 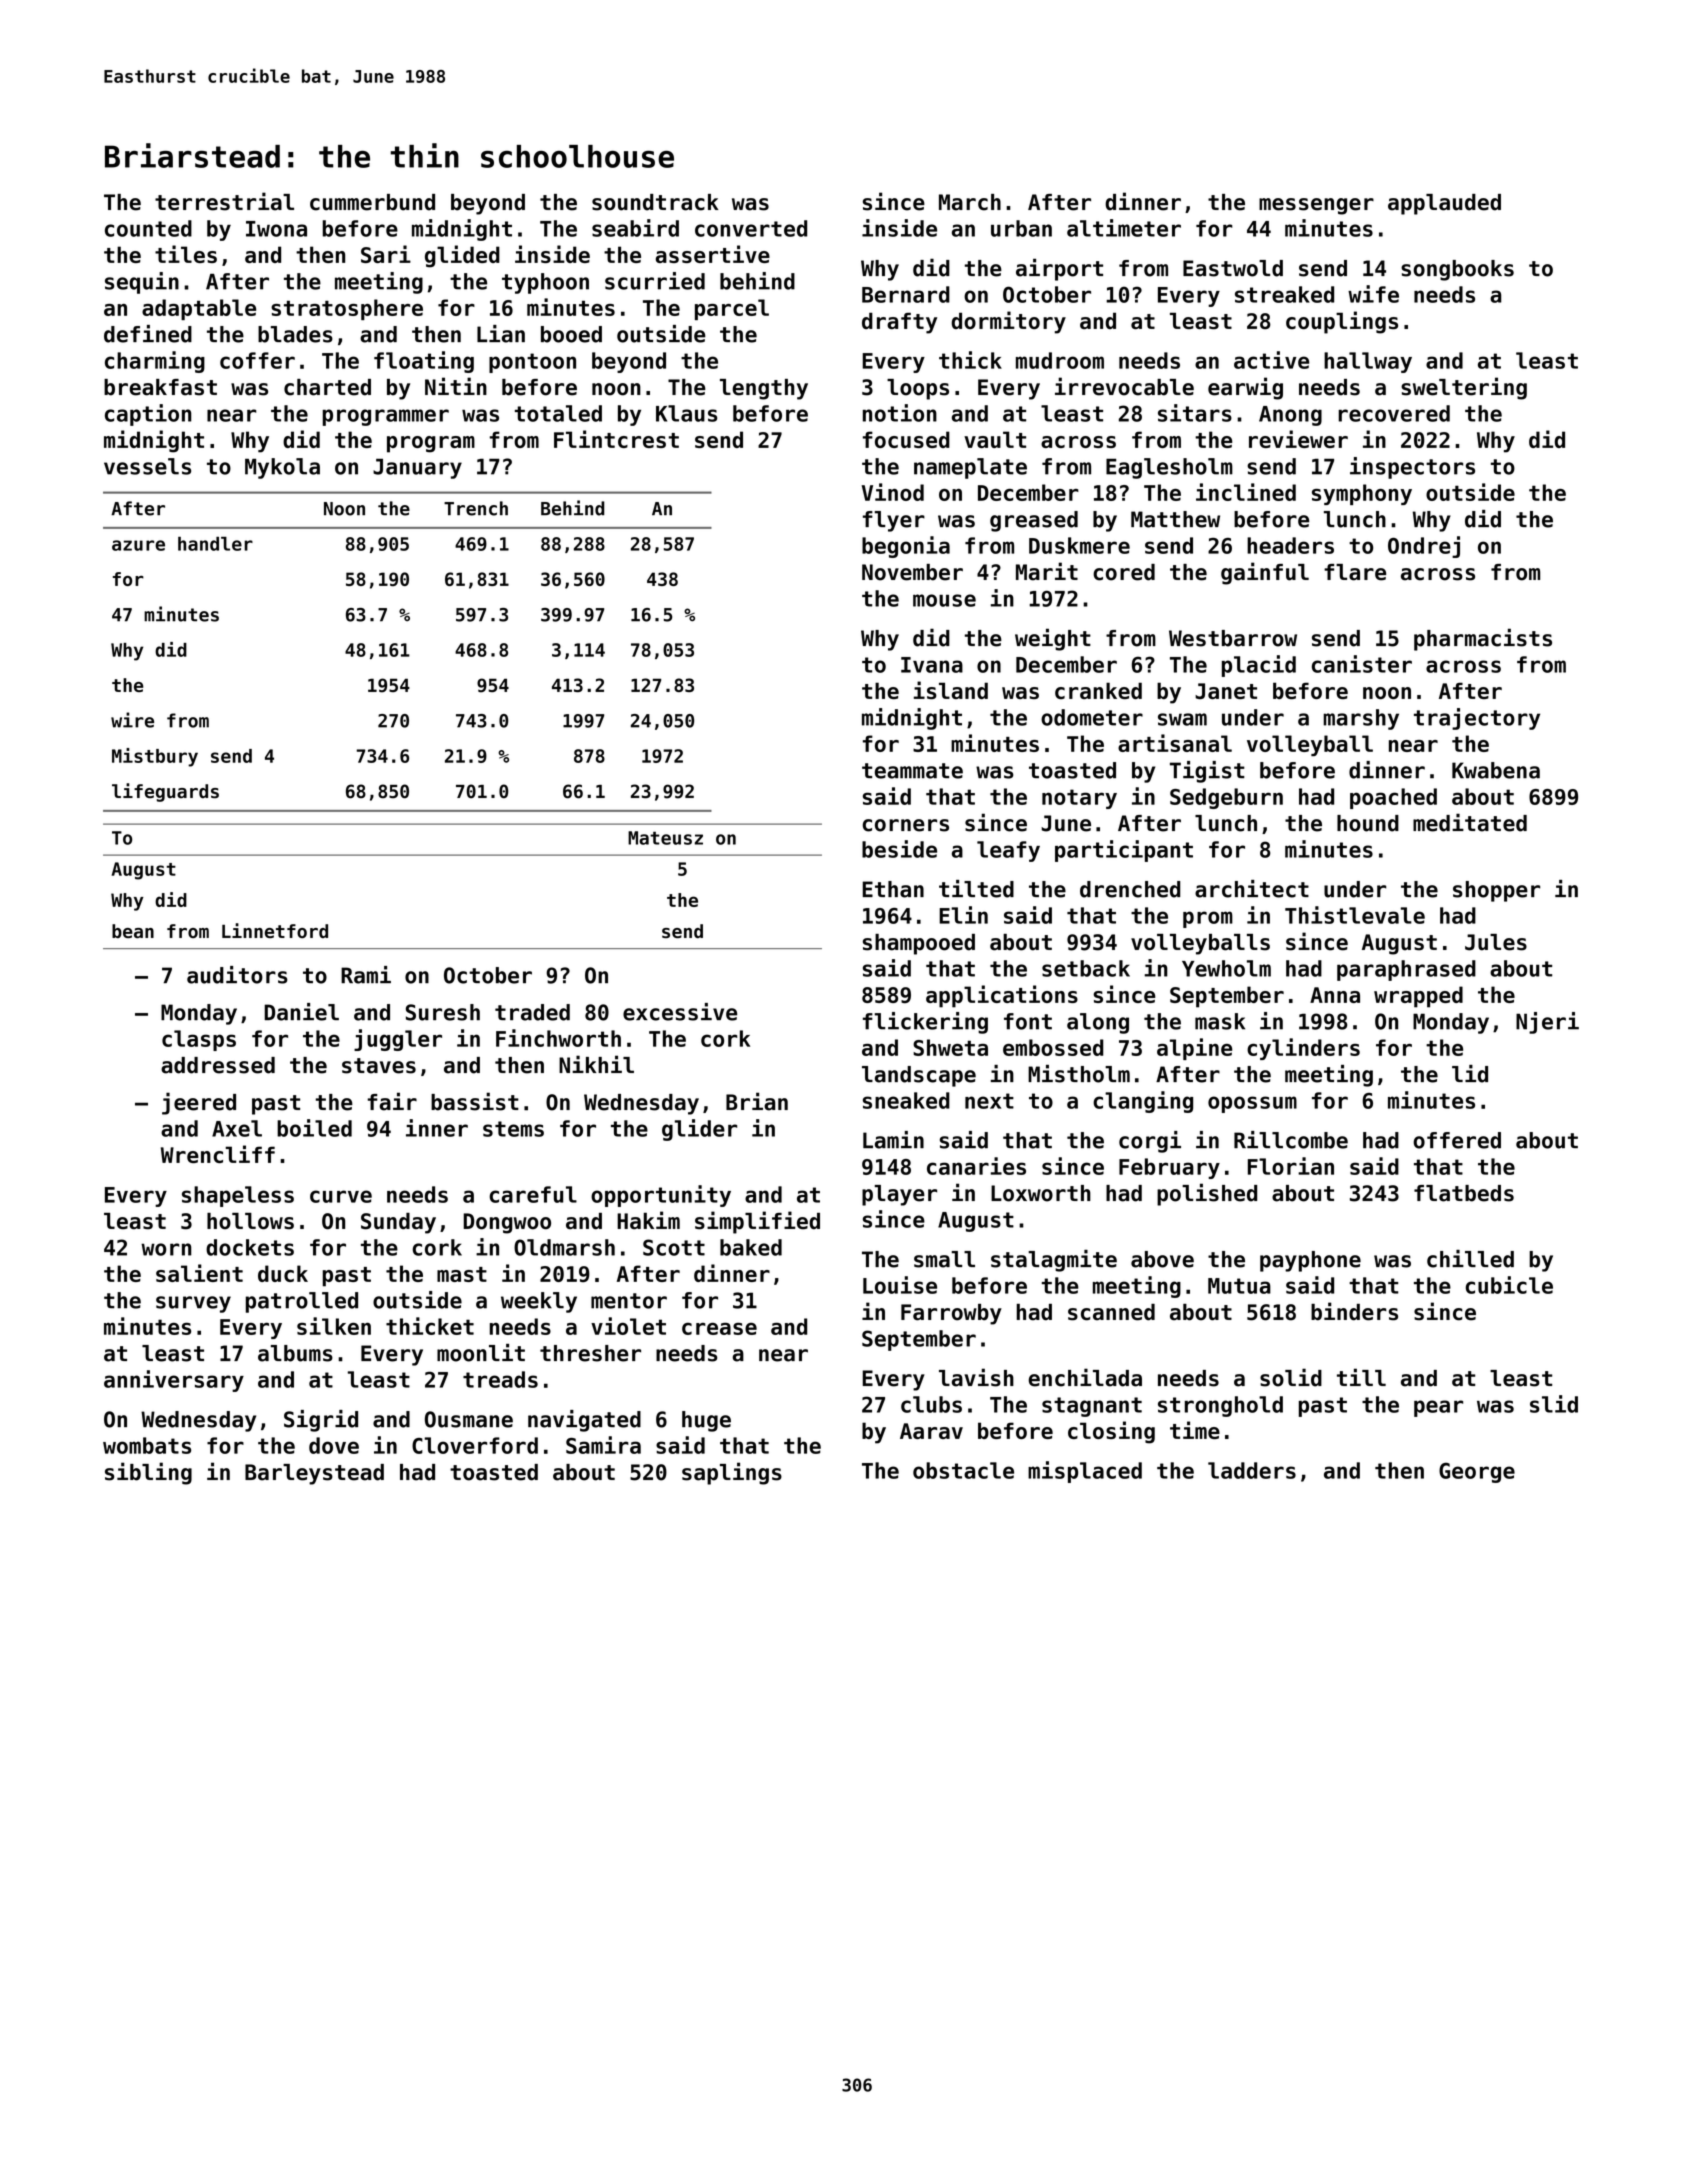 I want to click on shampooed, so click(x=919, y=944).
